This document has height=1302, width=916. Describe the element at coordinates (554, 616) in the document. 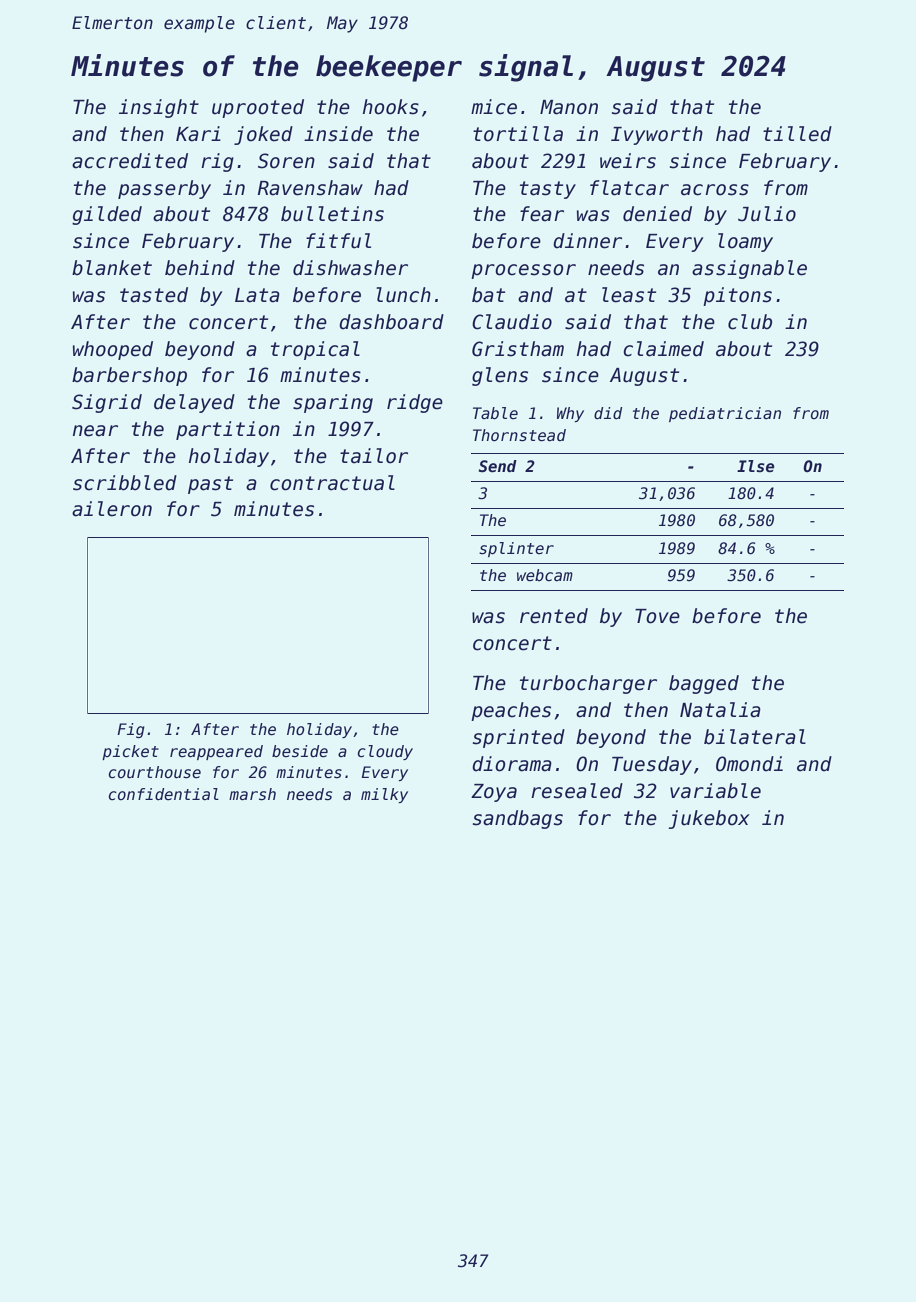

I see `rented` at that location.
